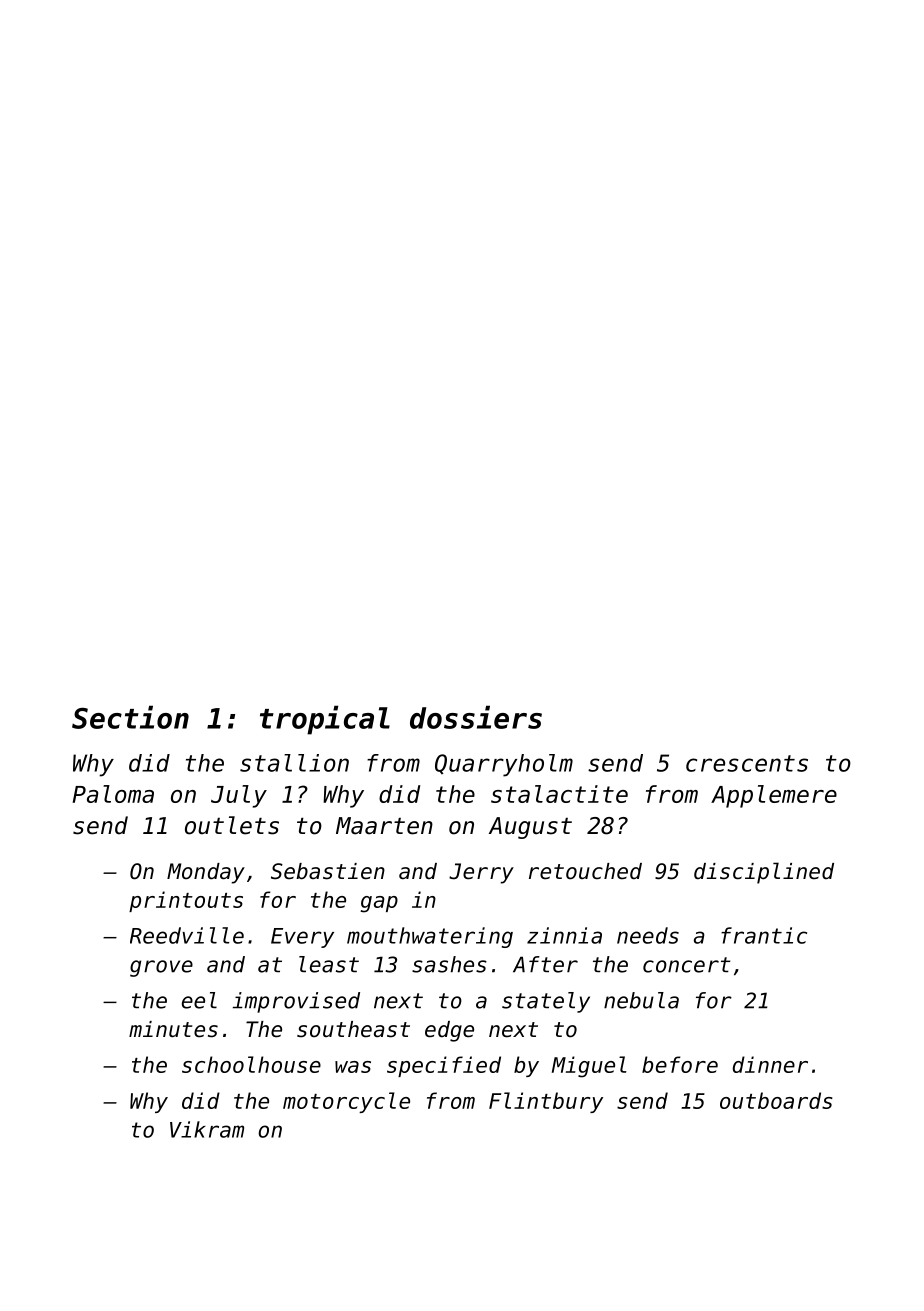 The image size is (924, 1311). Describe the element at coordinates (353, 1029) in the screenshot. I see `southeast` at that location.
